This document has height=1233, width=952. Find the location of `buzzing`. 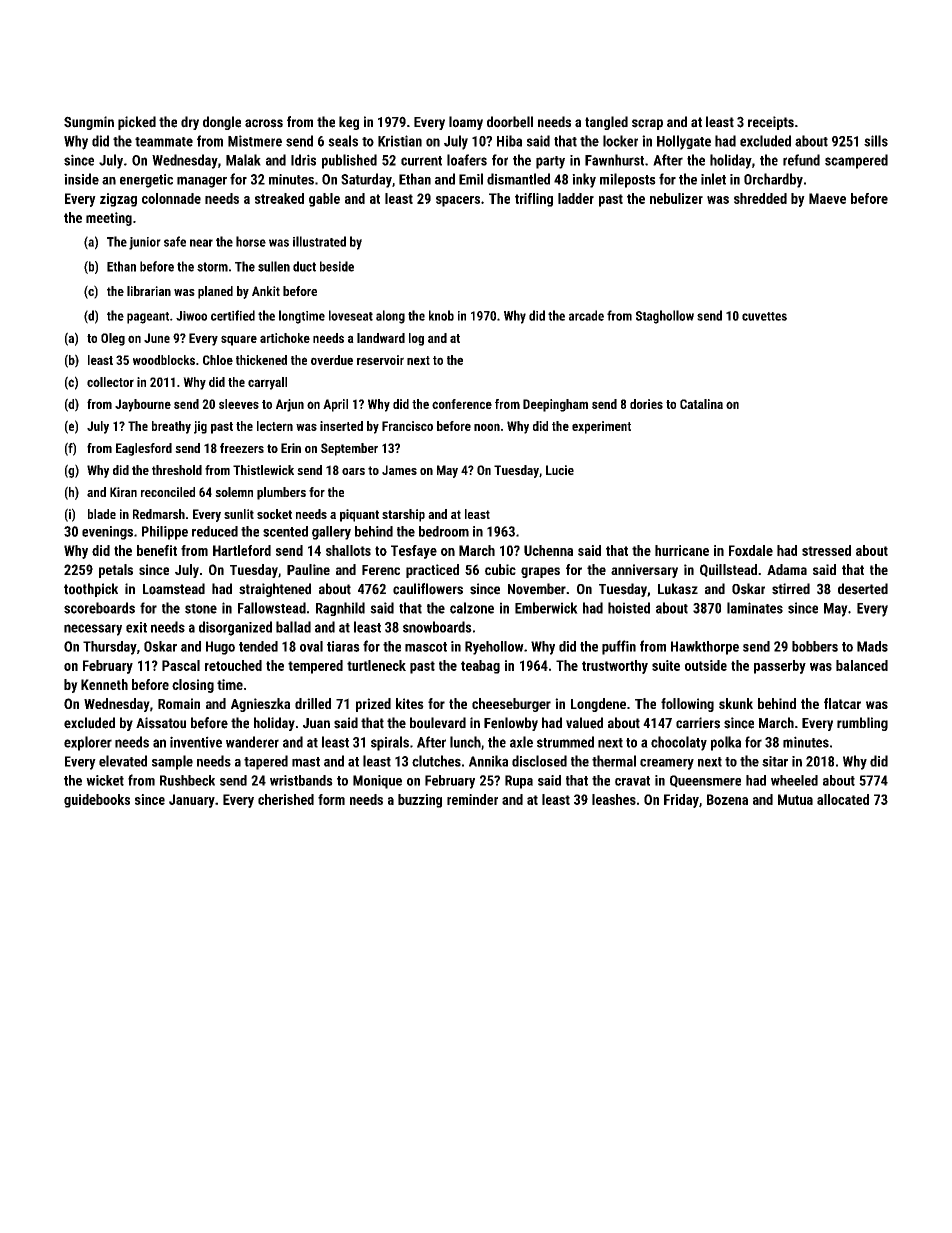

buzzing is located at coordinates (420, 801).
